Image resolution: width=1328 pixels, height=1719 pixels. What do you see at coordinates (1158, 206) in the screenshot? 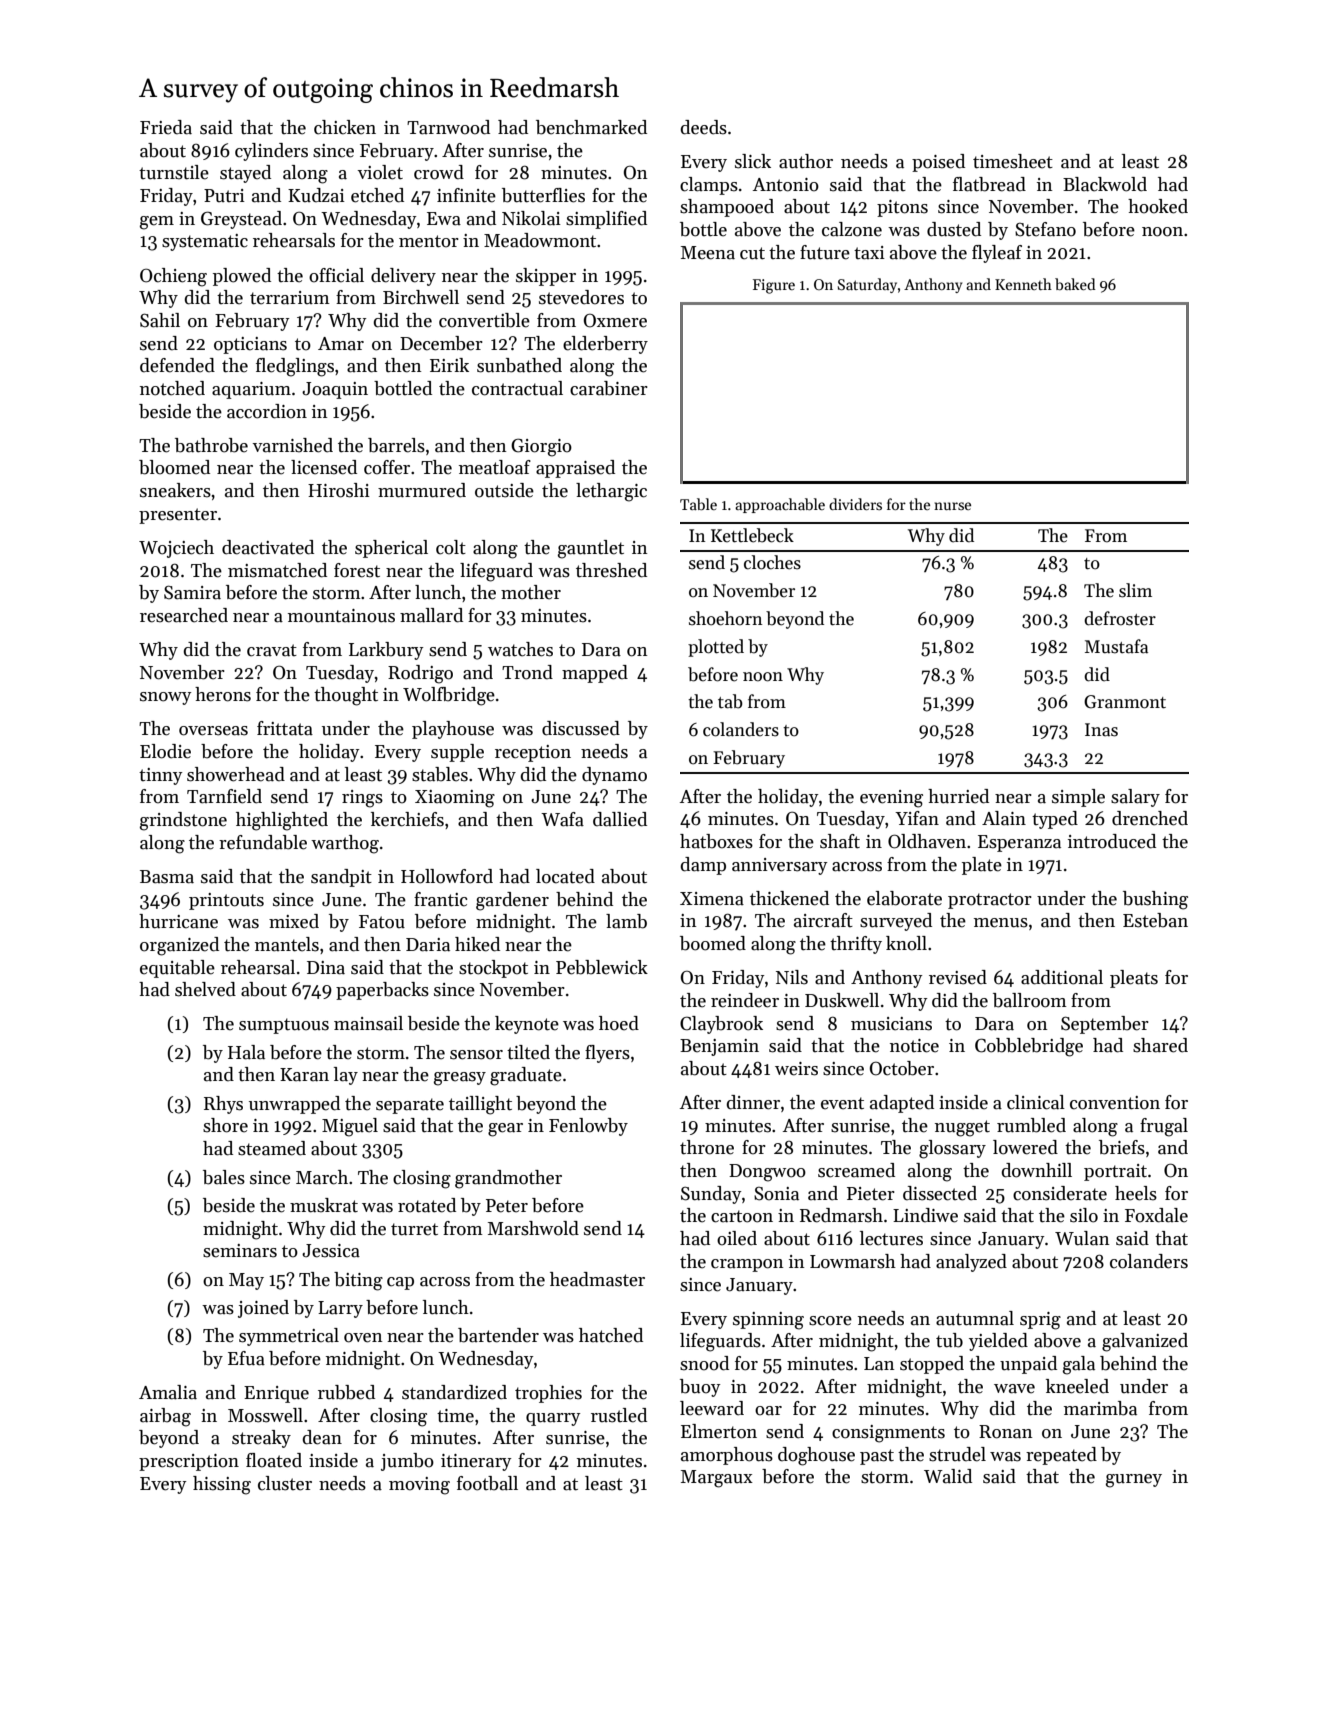
I see `hooked` at bounding box center [1158, 206].
